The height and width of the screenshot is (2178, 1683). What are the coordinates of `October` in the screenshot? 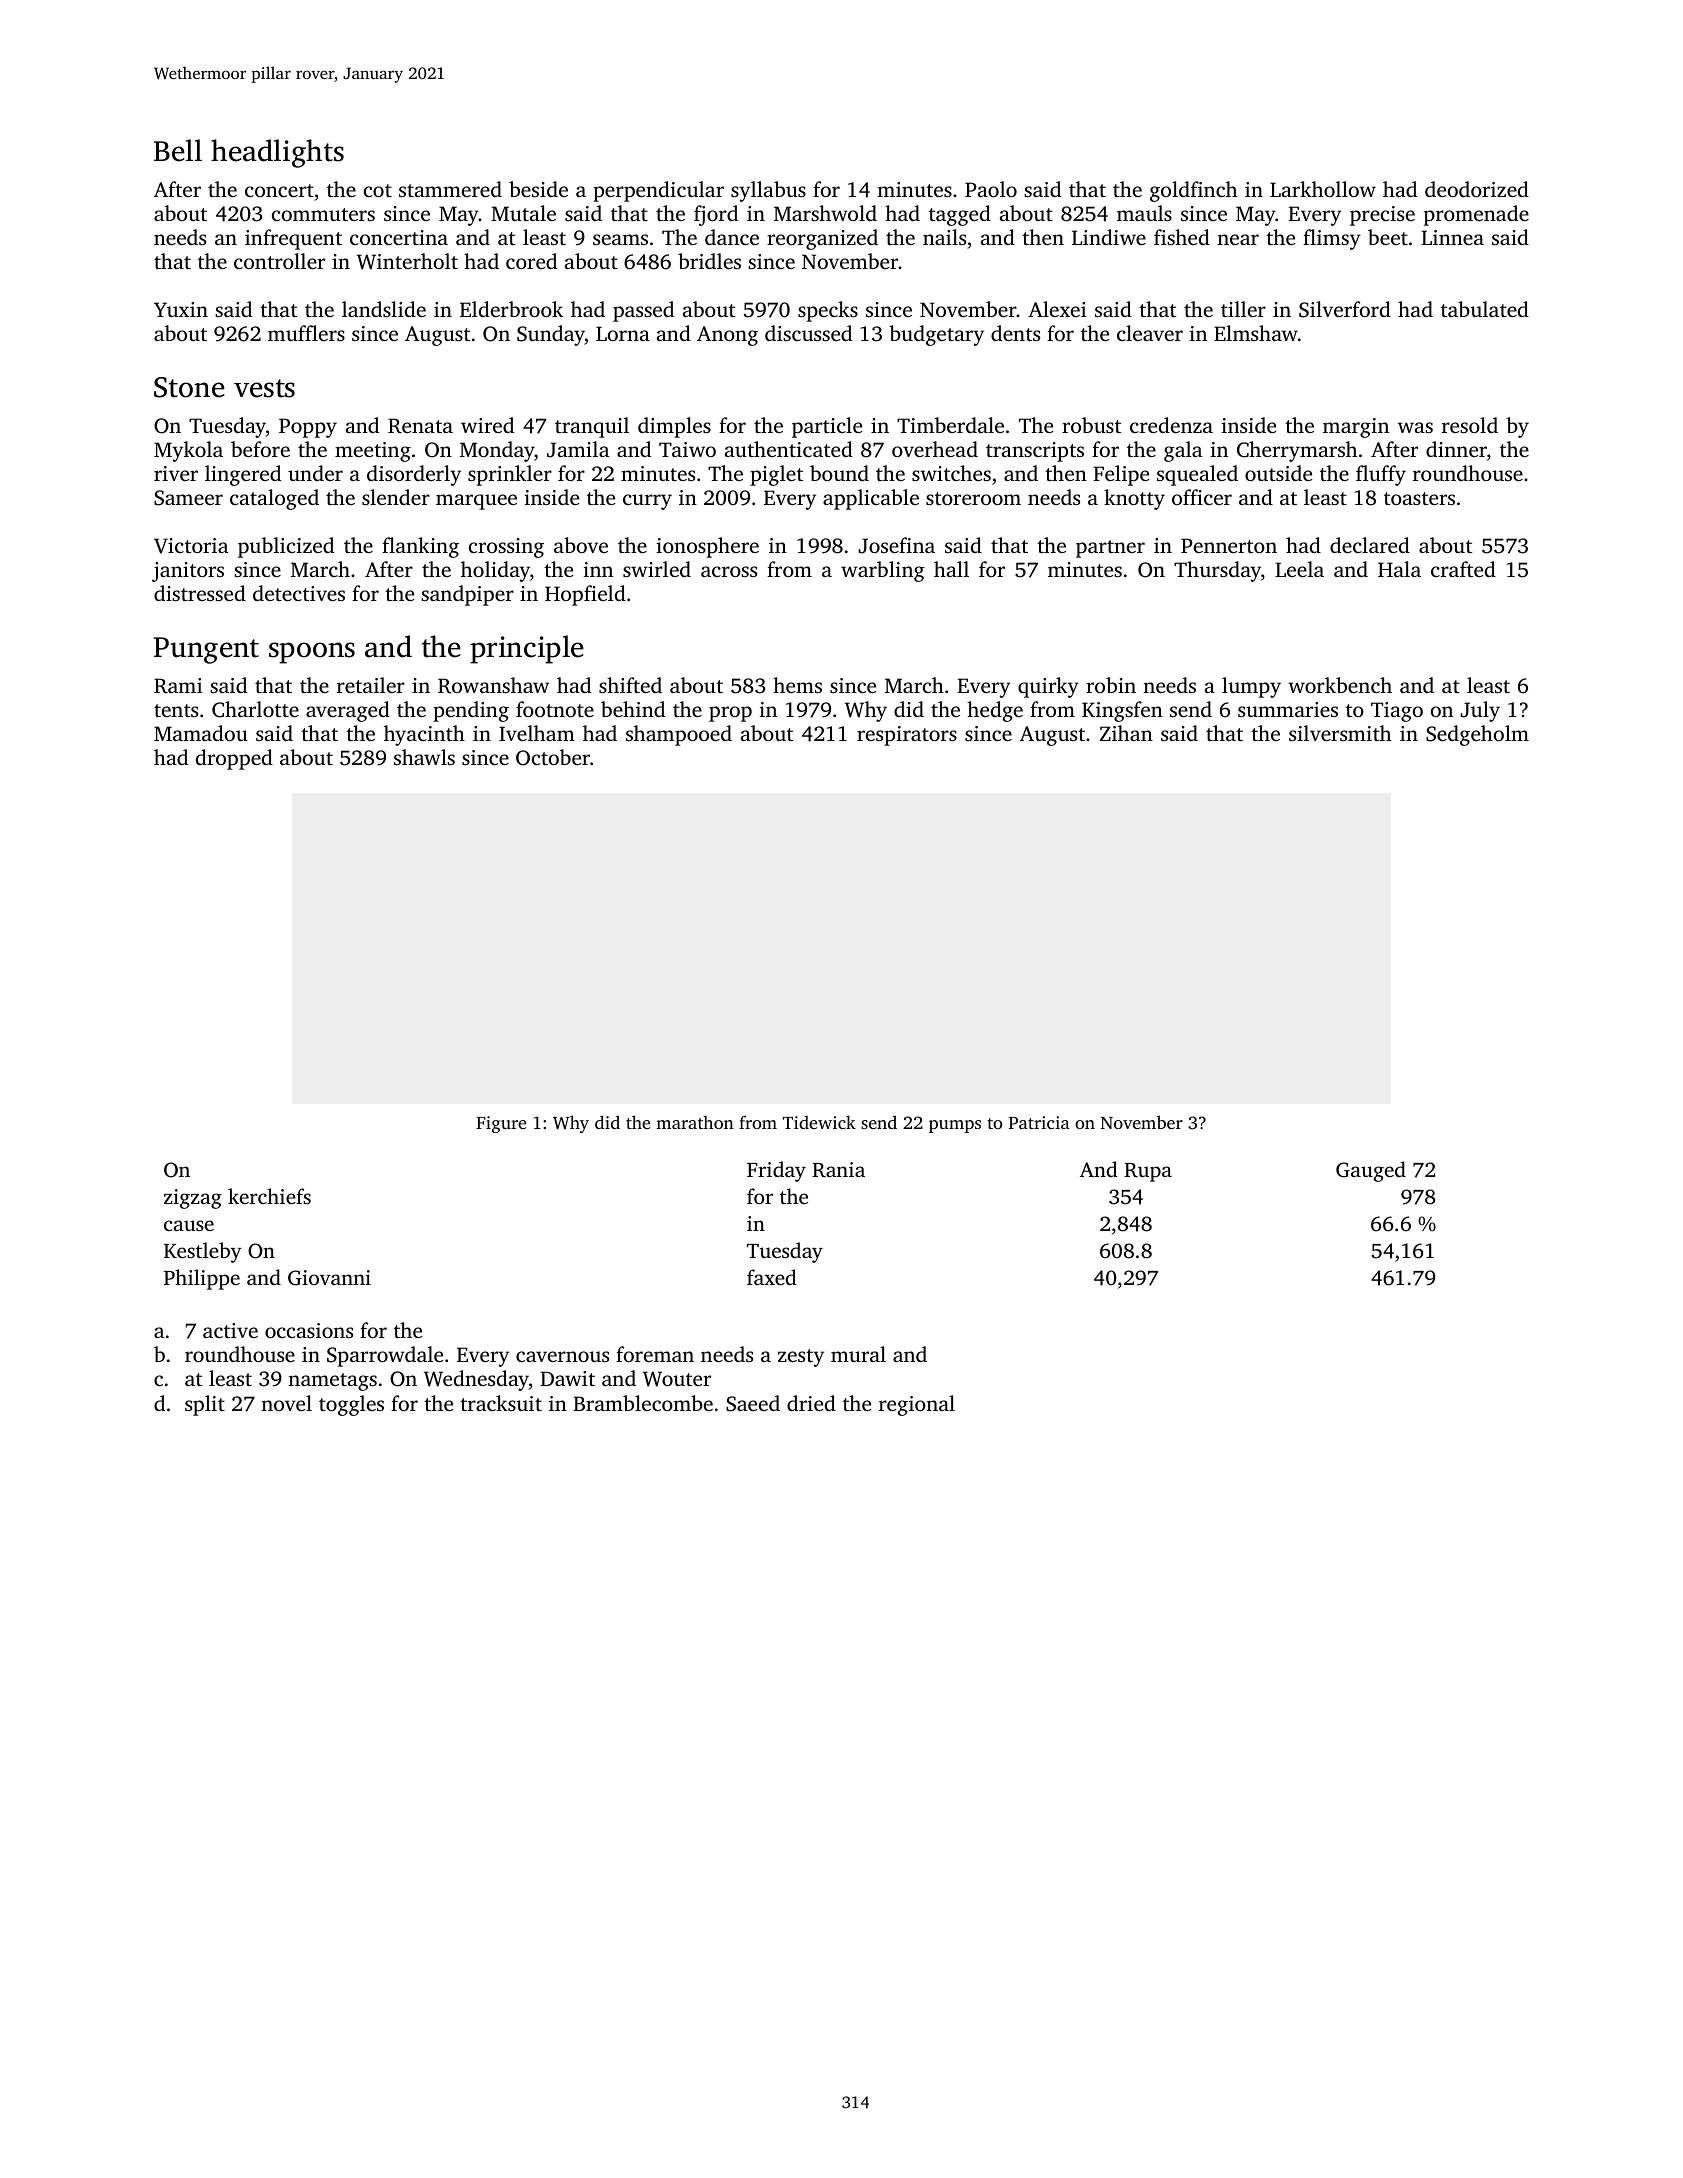 It's located at (553, 757).
